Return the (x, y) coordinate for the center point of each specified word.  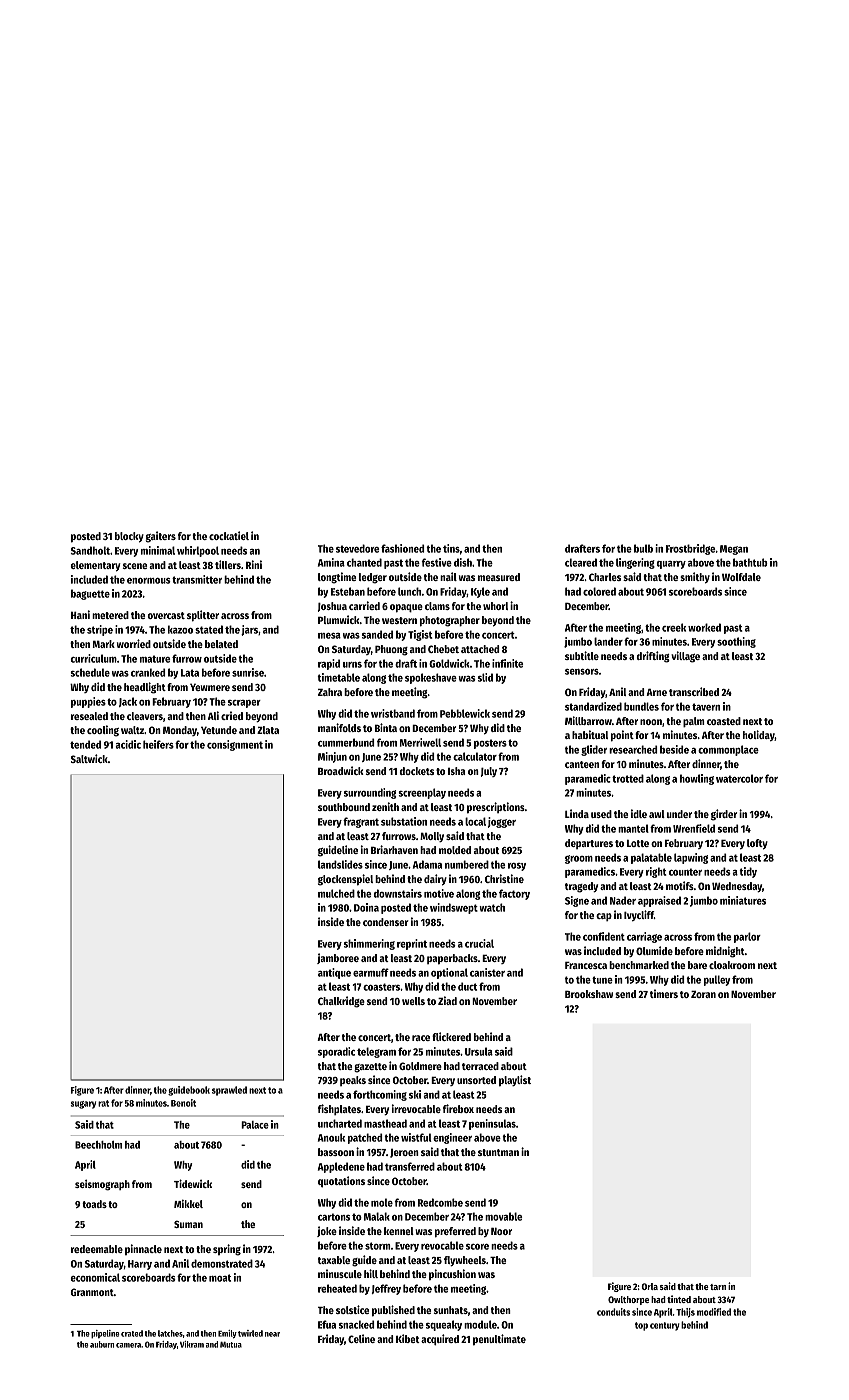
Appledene (341, 1167)
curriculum (94, 658)
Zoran (703, 994)
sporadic (336, 1052)
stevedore (357, 548)
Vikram (192, 1344)
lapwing (691, 858)
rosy (517, 867)
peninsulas (492, 1124)
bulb (643, 548)
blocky (129, 537)
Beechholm (98, 1145)
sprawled (229, 1091)
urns (352, 665)
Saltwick (89, 758)
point (622, 736)
